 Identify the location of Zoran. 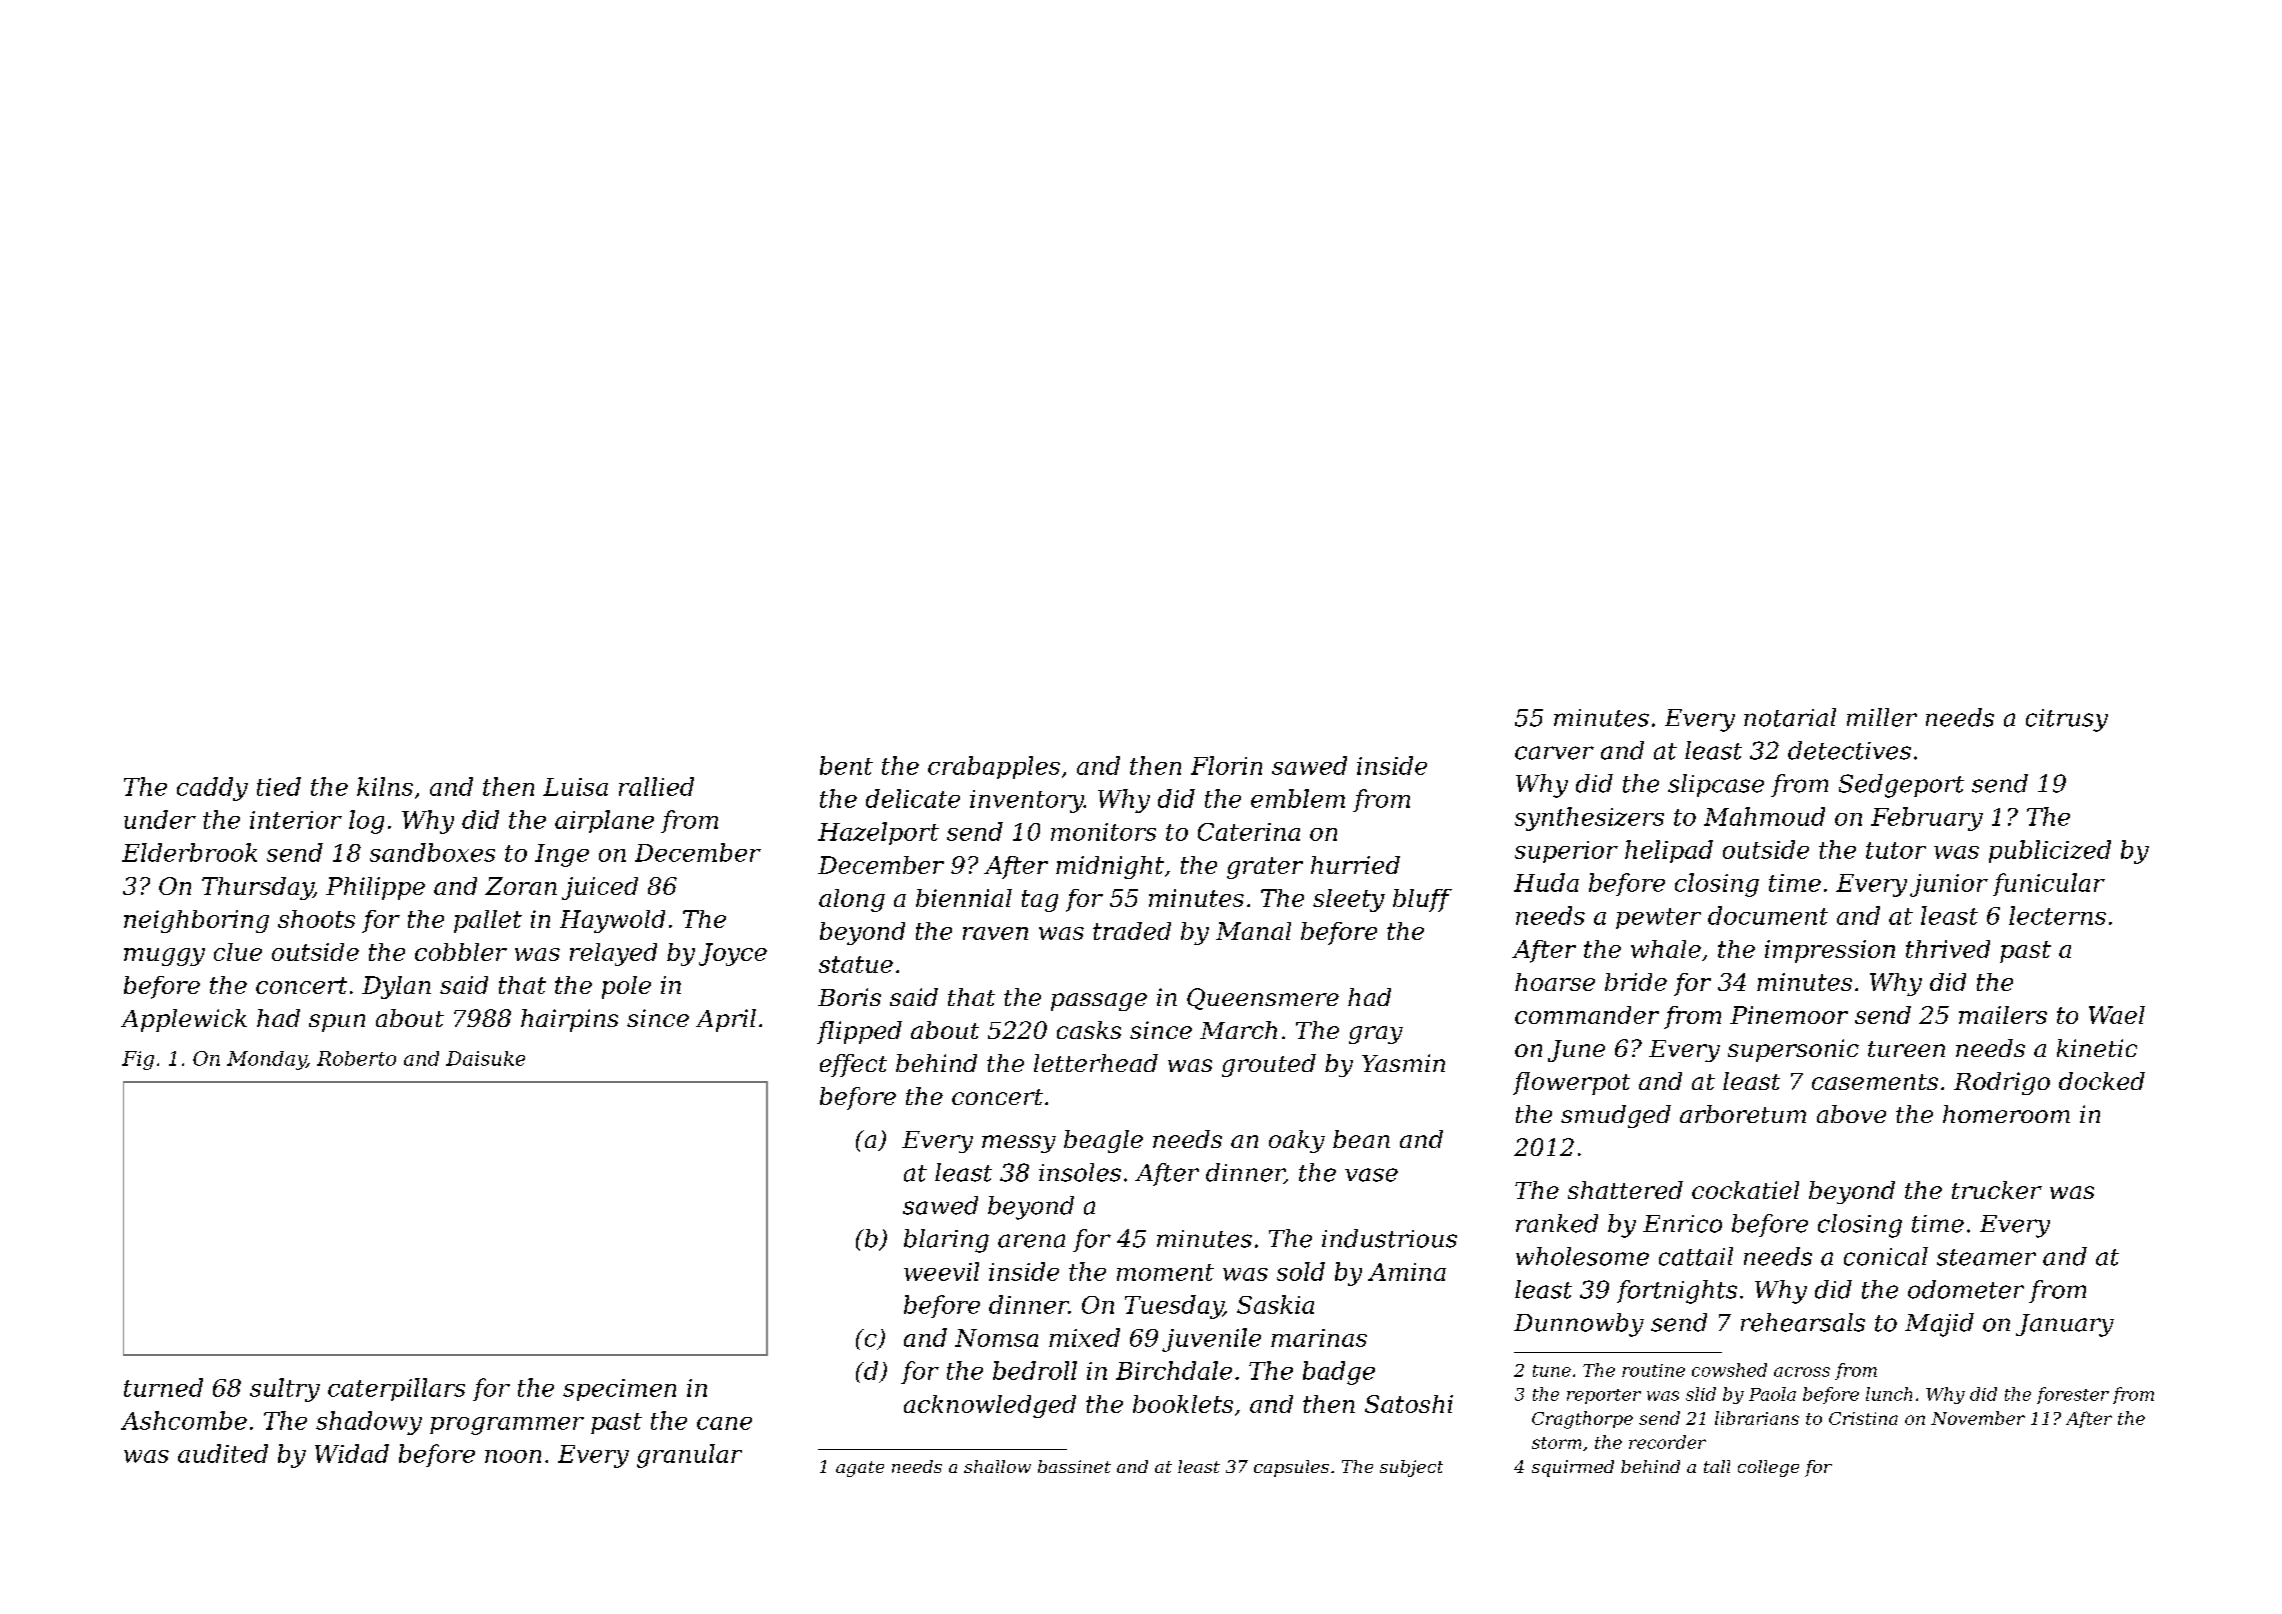
(521, 886).
